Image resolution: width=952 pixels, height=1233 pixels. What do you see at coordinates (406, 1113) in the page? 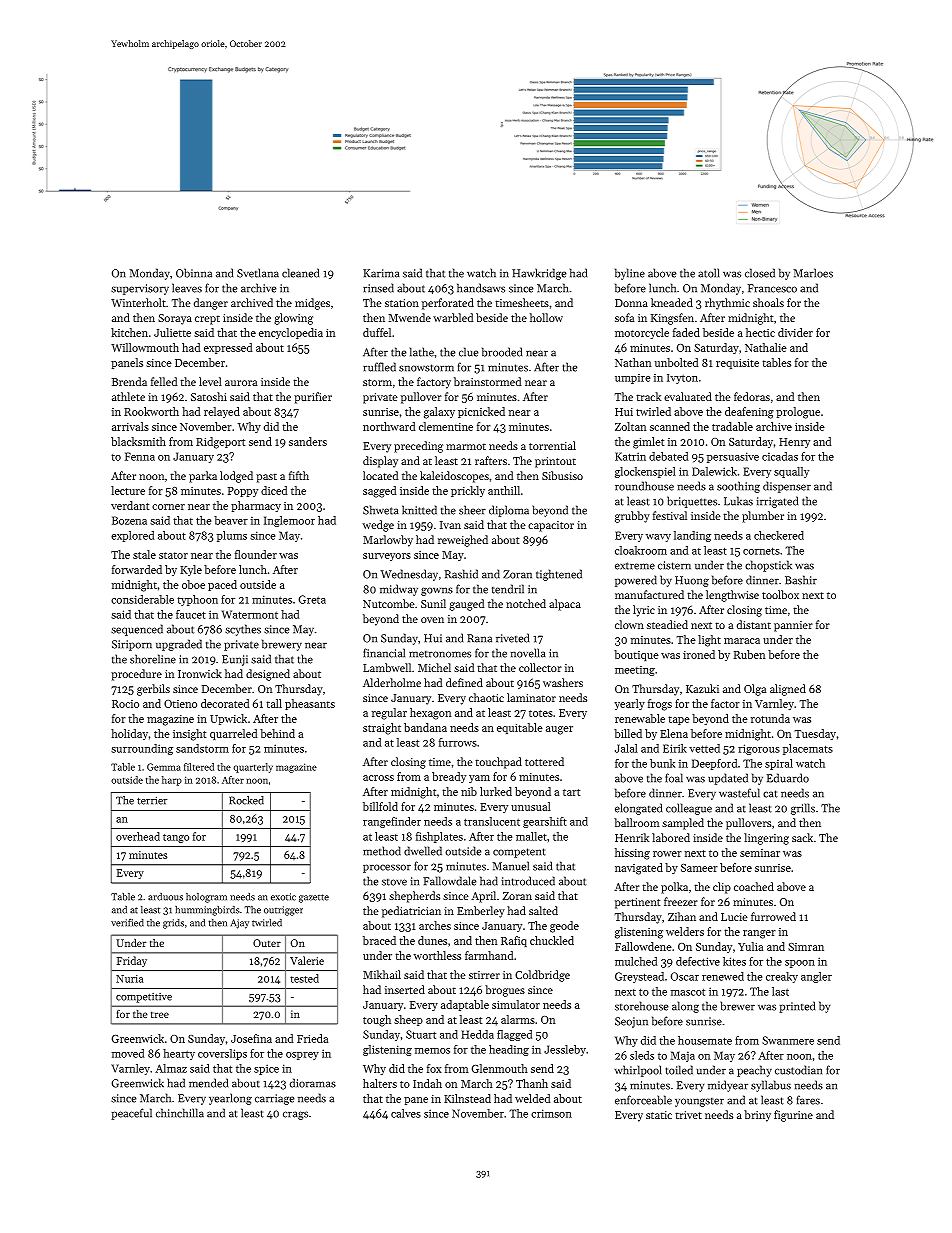
I see `calves` at bounding box center [406, 1113].
